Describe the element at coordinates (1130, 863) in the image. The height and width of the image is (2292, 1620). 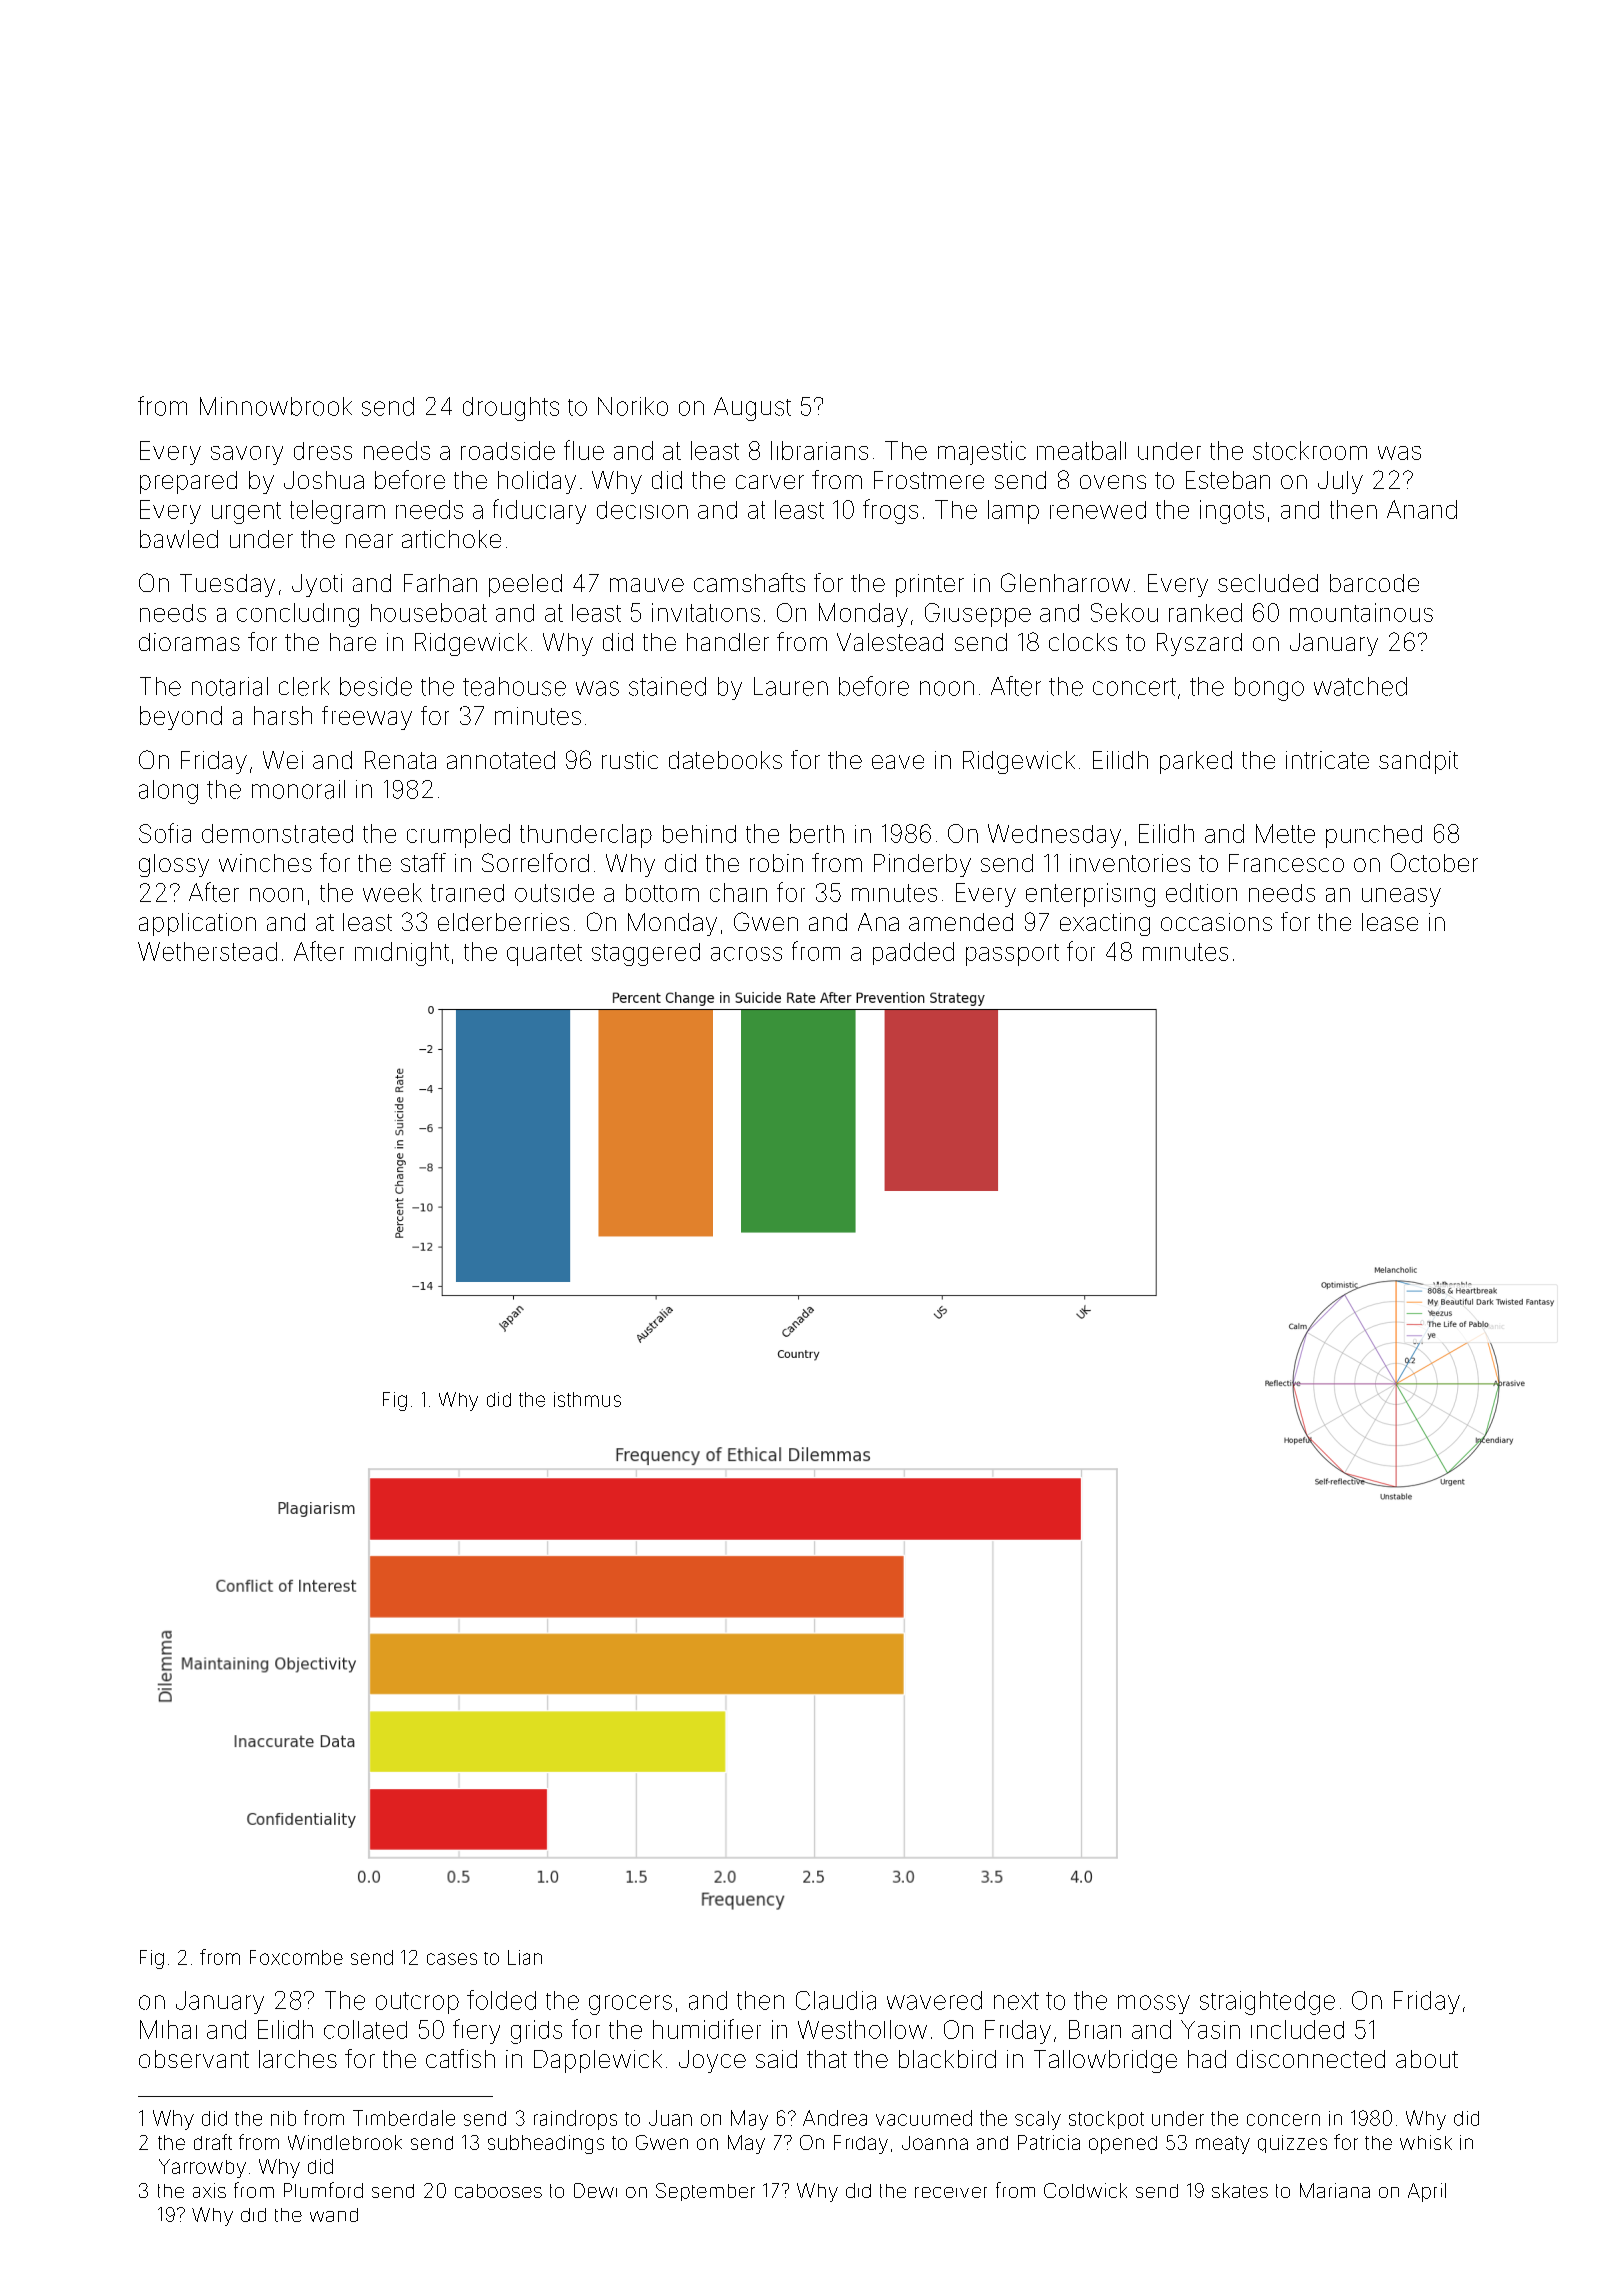
I see `inventories` at that location.
